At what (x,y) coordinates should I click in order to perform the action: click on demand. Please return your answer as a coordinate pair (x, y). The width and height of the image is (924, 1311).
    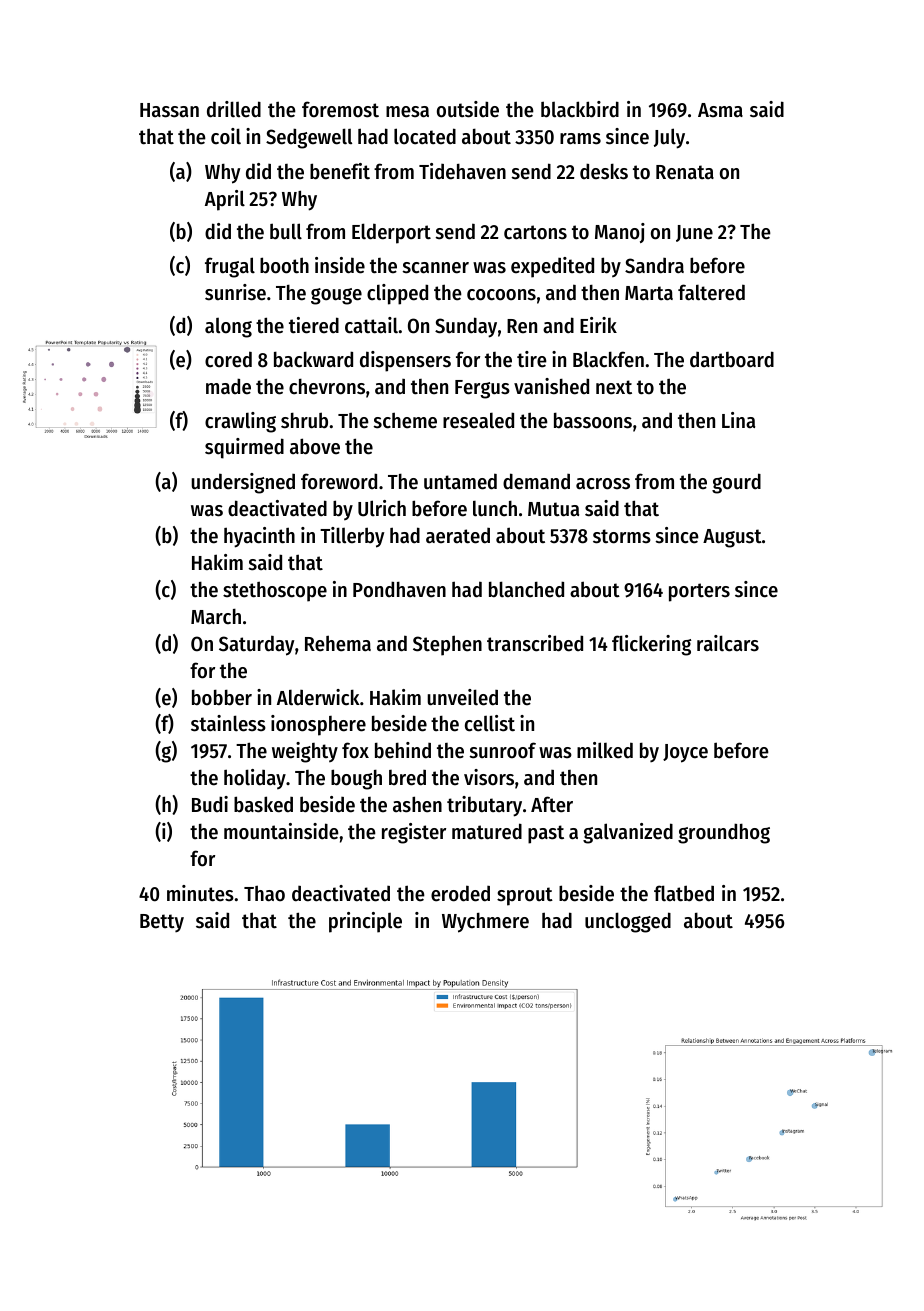
    Looking at the image, I should click on (536, 481).
